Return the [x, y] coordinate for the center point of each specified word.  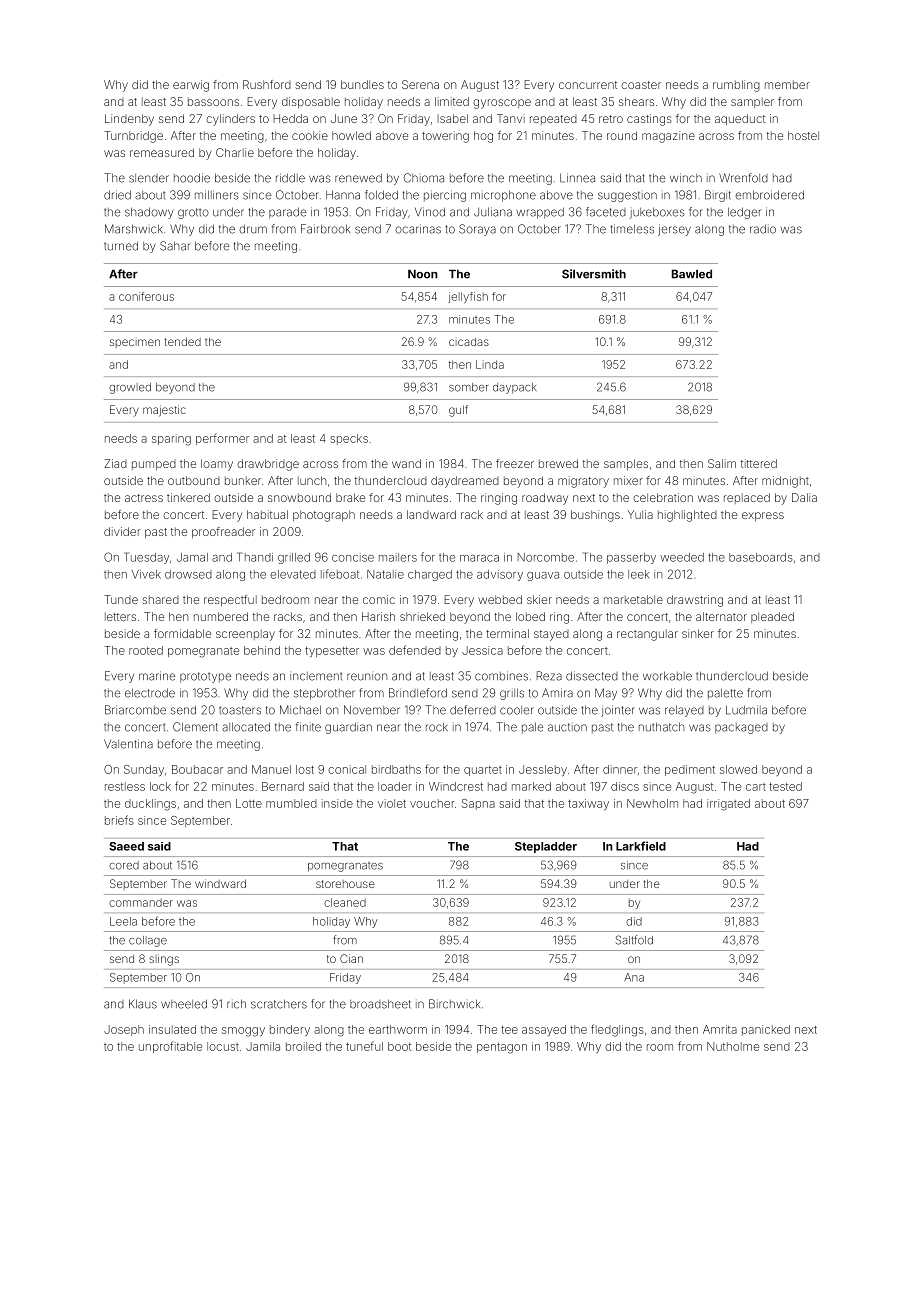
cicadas [469, 342]
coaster [641, 85]
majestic [164, 411]
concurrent [588, 85]
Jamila [263, 1046]
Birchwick [454, 1004]
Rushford [267, 84]
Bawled [692, 274]
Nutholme [733, 1046]
